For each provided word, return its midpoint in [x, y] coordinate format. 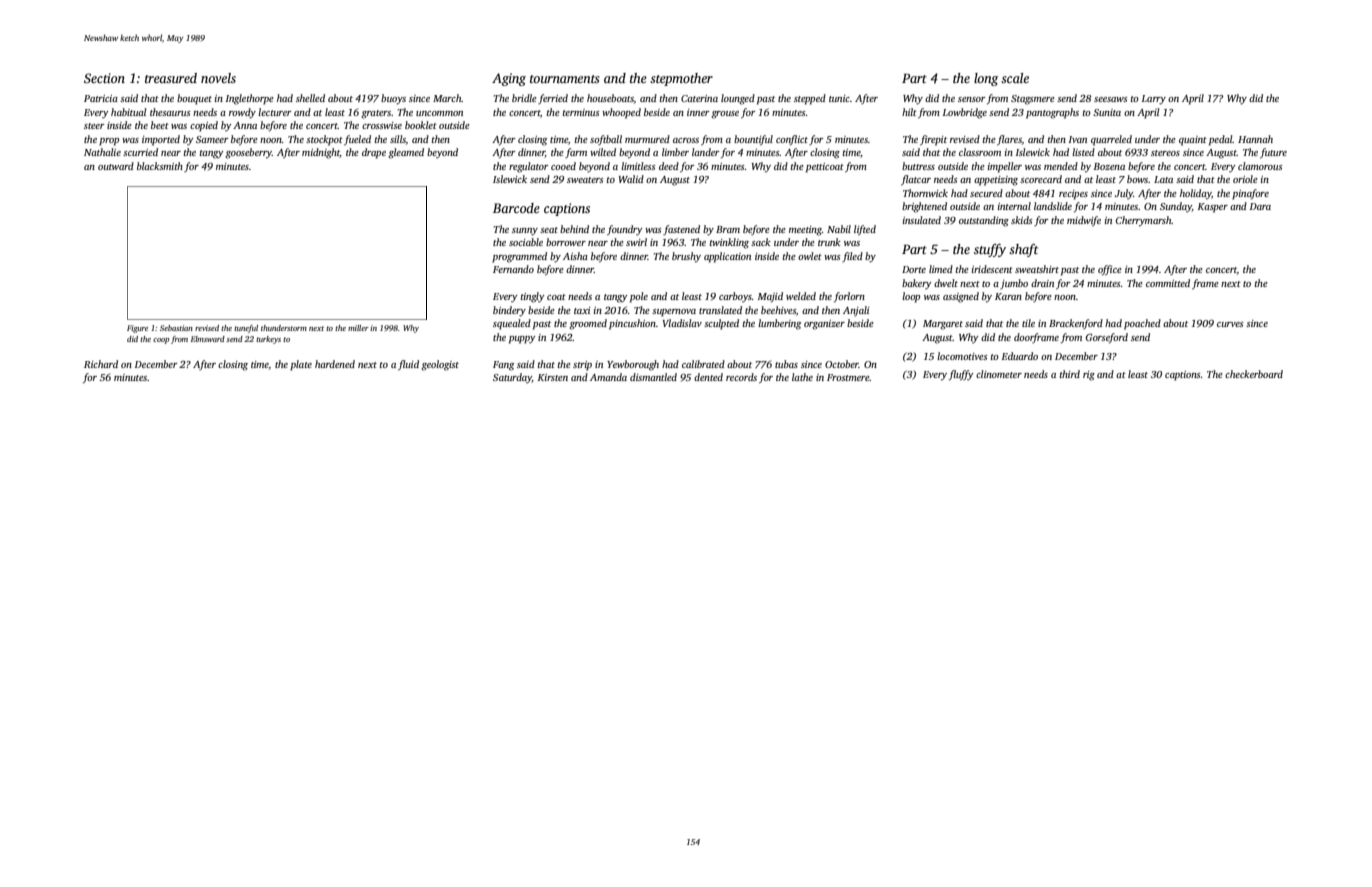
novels [218, 78]
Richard [101, 364]
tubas [786, 364]
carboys [735, 297]
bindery [509, 311]
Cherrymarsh [1144, 221]
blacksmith [160, 166]
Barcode [516, 208]
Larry [1154, 100]
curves [1230, 324]
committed [1168, 283]
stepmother [681, 79]
